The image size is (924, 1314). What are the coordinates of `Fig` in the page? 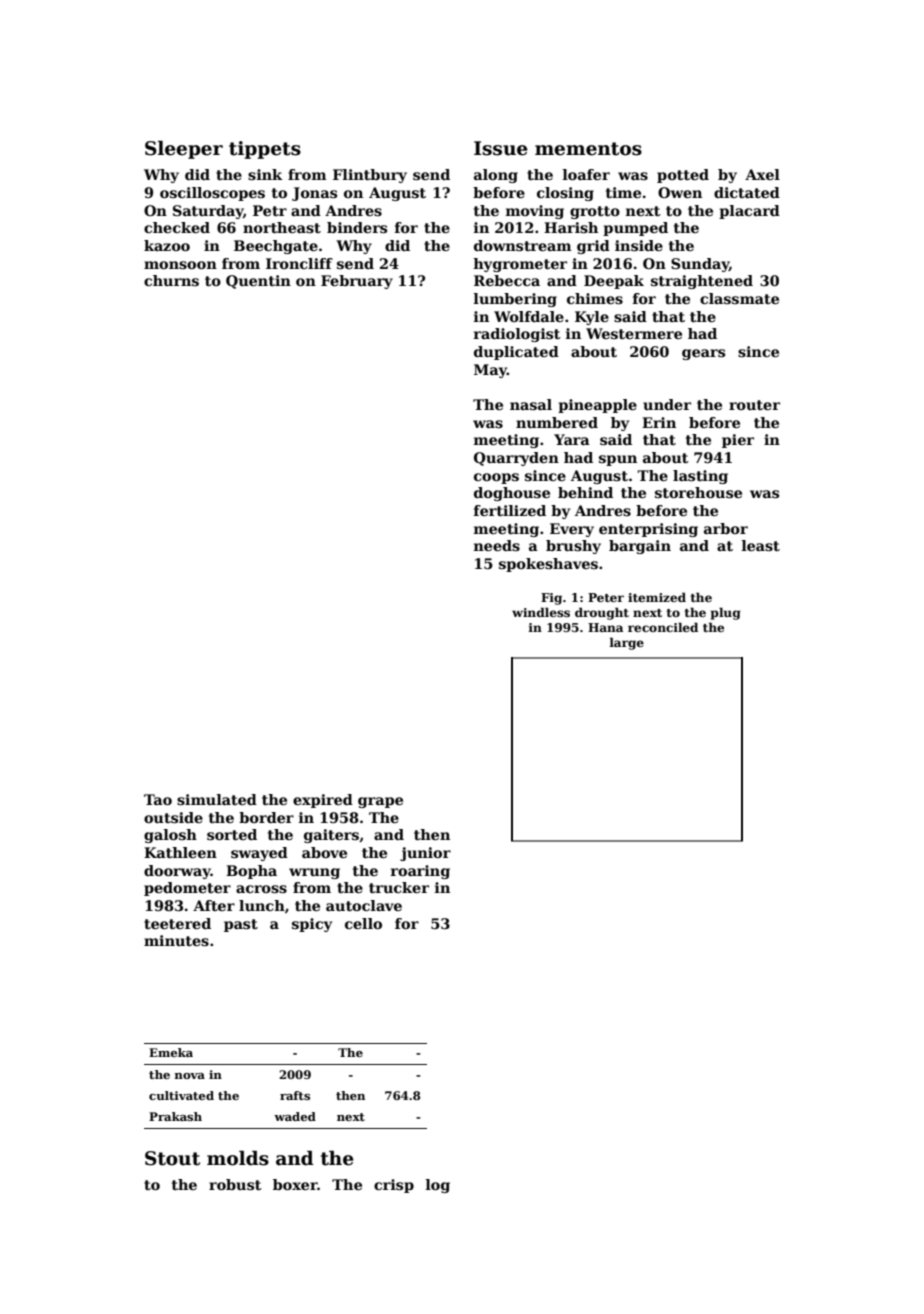 It's located at (551, 599).
